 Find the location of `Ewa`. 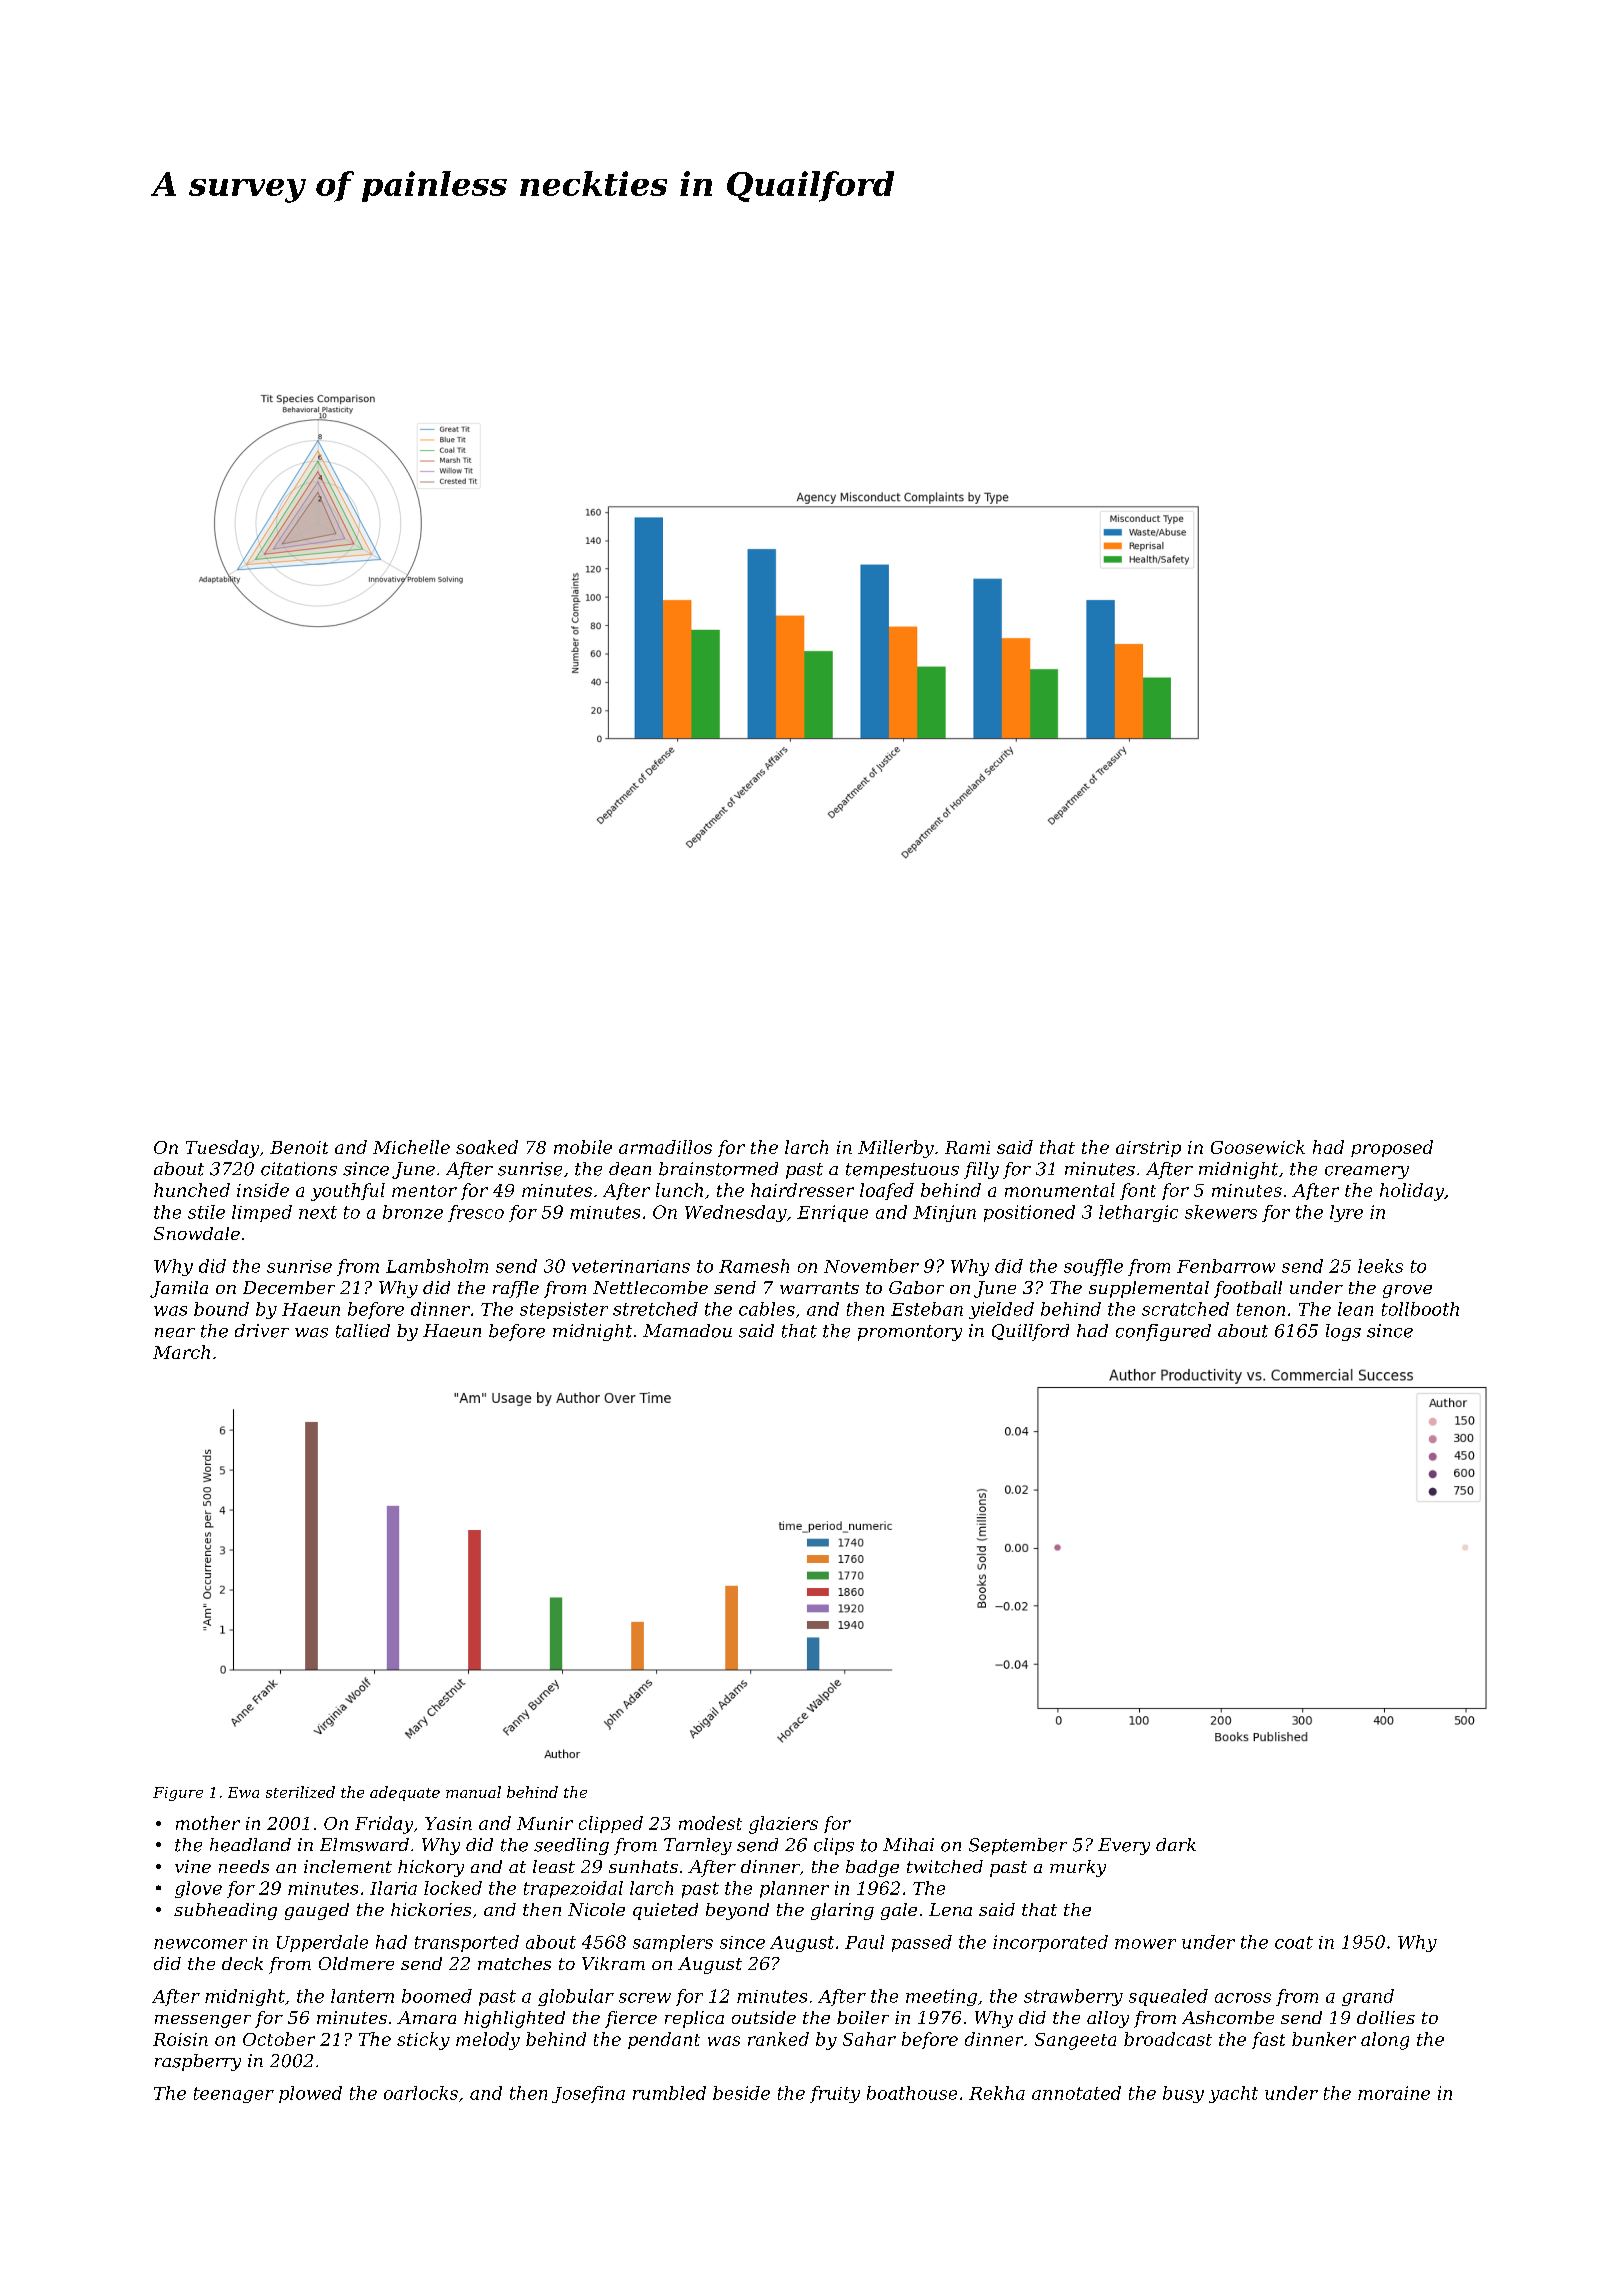

Ewa is located at coordinates (243, 1792).
